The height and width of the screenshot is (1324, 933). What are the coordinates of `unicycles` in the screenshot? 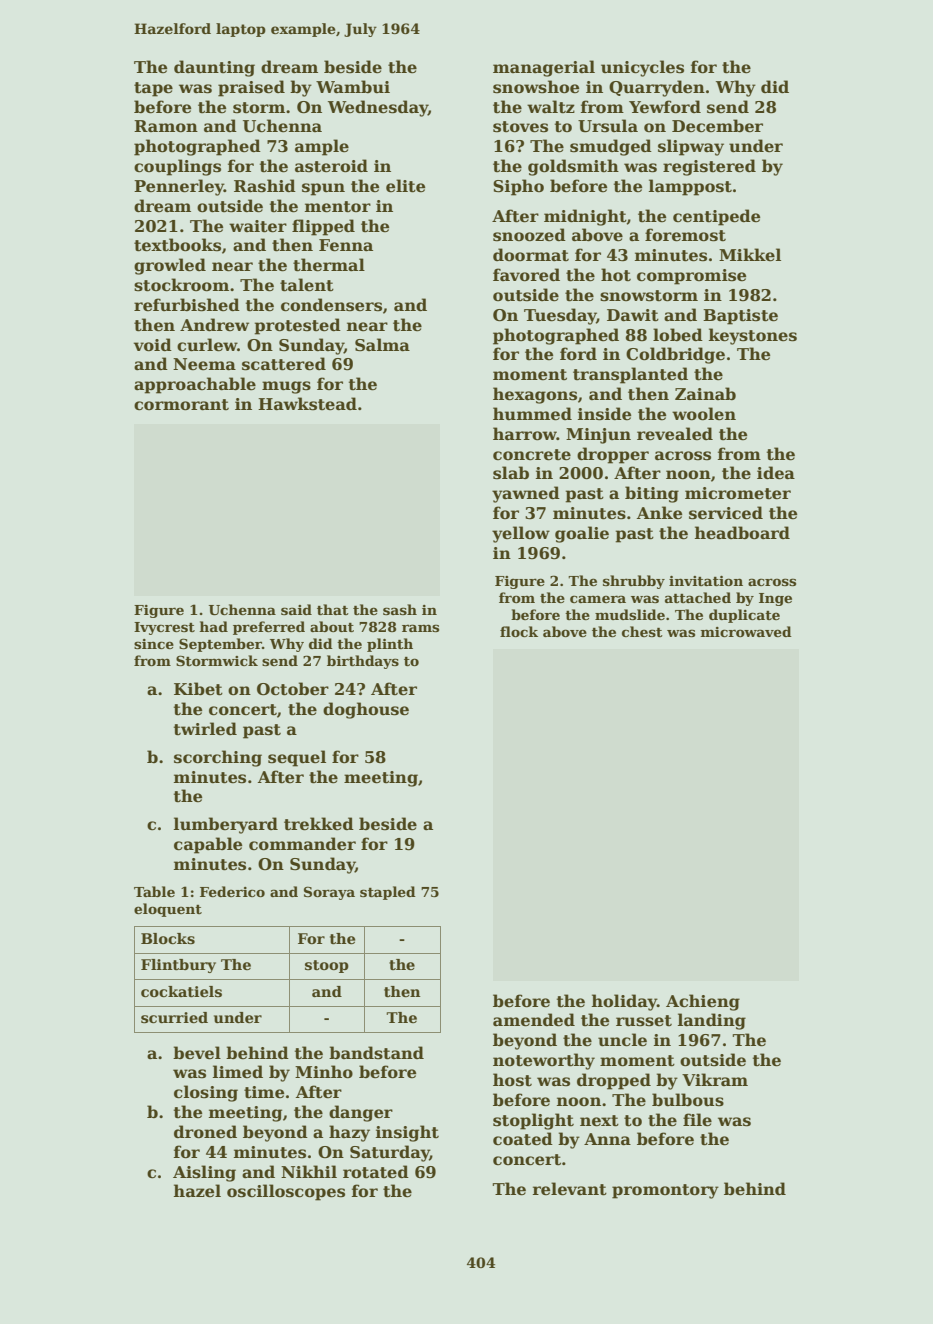 It's located at (642, 68).
